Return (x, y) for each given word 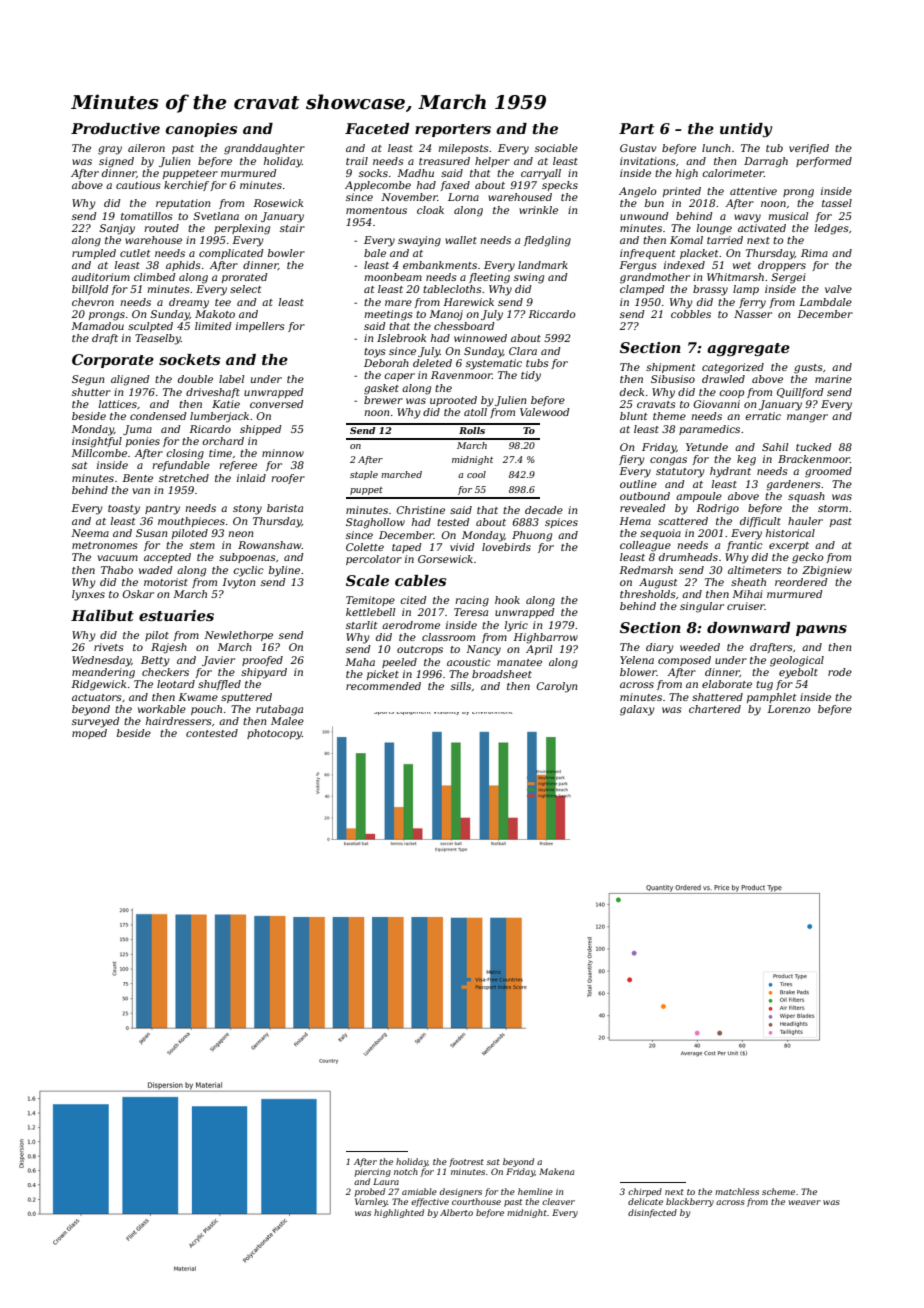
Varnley (371, 1202)
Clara (523, 351)
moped (89, 734)
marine (833, 379)
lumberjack (219, 417)
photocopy (274, 734)
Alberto (456, 1212)
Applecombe (378, 186)
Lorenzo (789, 709)
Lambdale (825, 302)
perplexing (242, 229)
